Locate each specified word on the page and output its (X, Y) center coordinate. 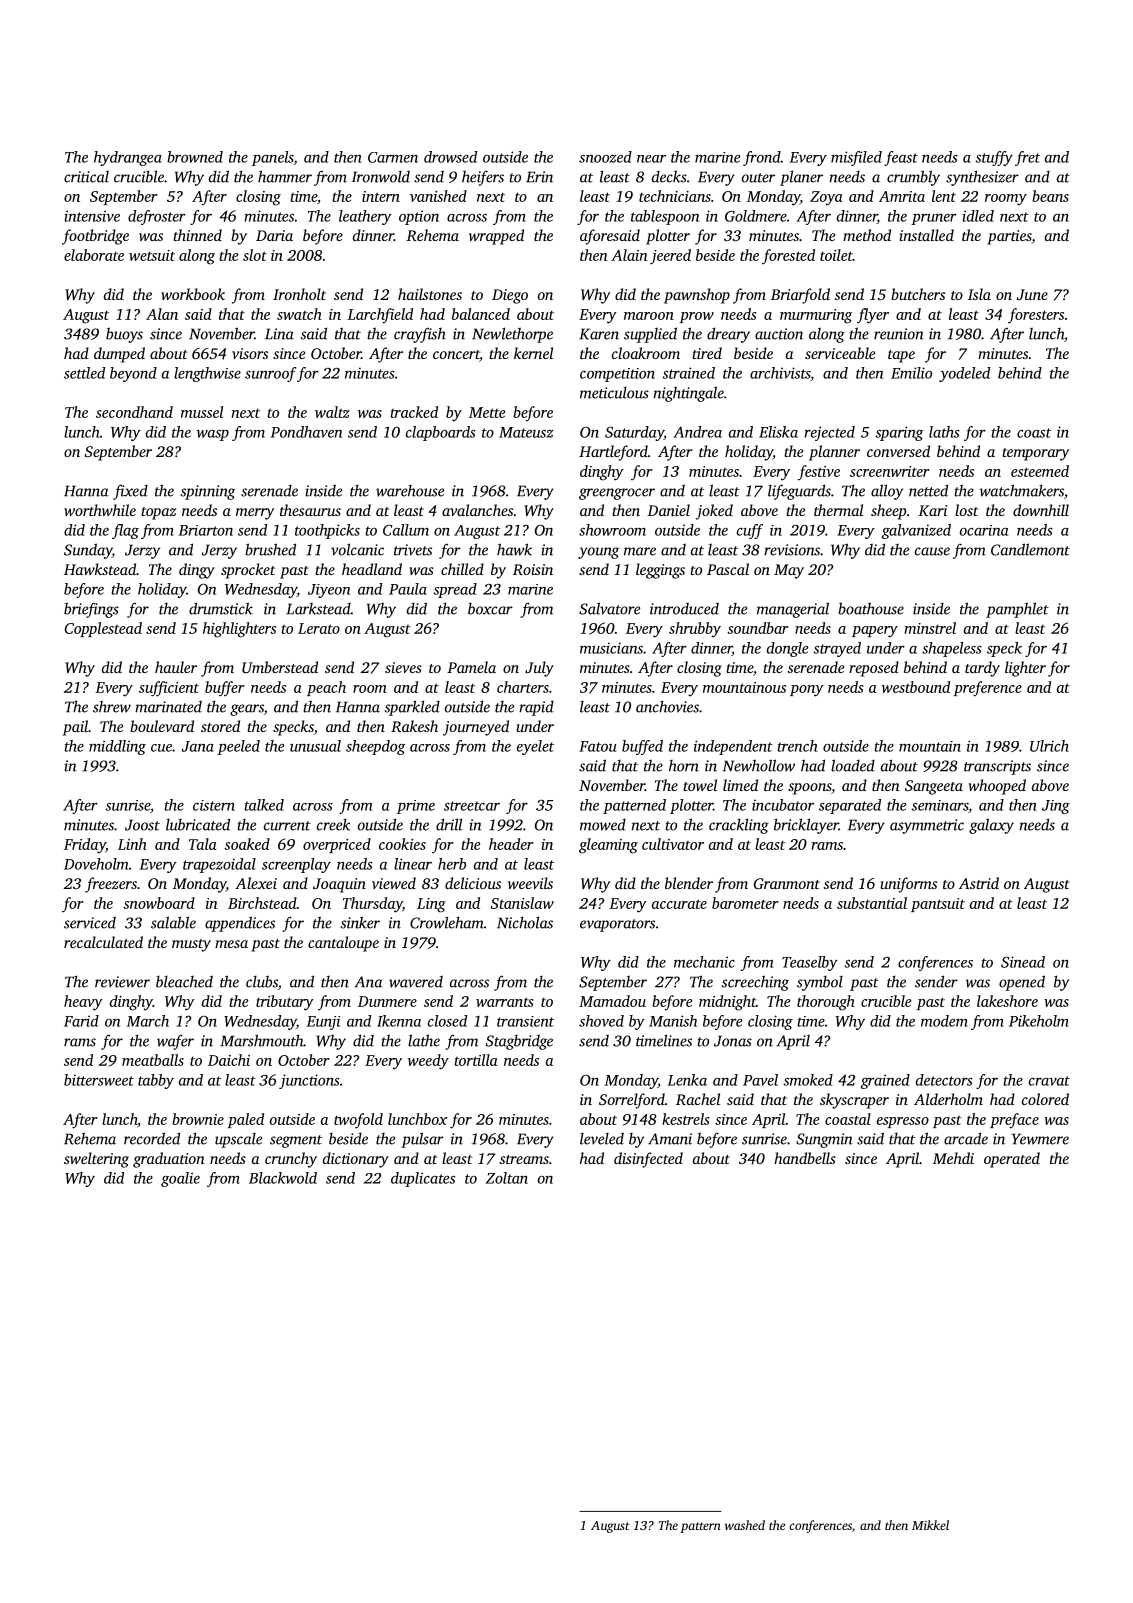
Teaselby (810, 963)
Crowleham (447, 922)
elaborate (94, 255)
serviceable (840, 353)
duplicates (423, 1179)
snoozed (605, 157)
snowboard (159, 903)
